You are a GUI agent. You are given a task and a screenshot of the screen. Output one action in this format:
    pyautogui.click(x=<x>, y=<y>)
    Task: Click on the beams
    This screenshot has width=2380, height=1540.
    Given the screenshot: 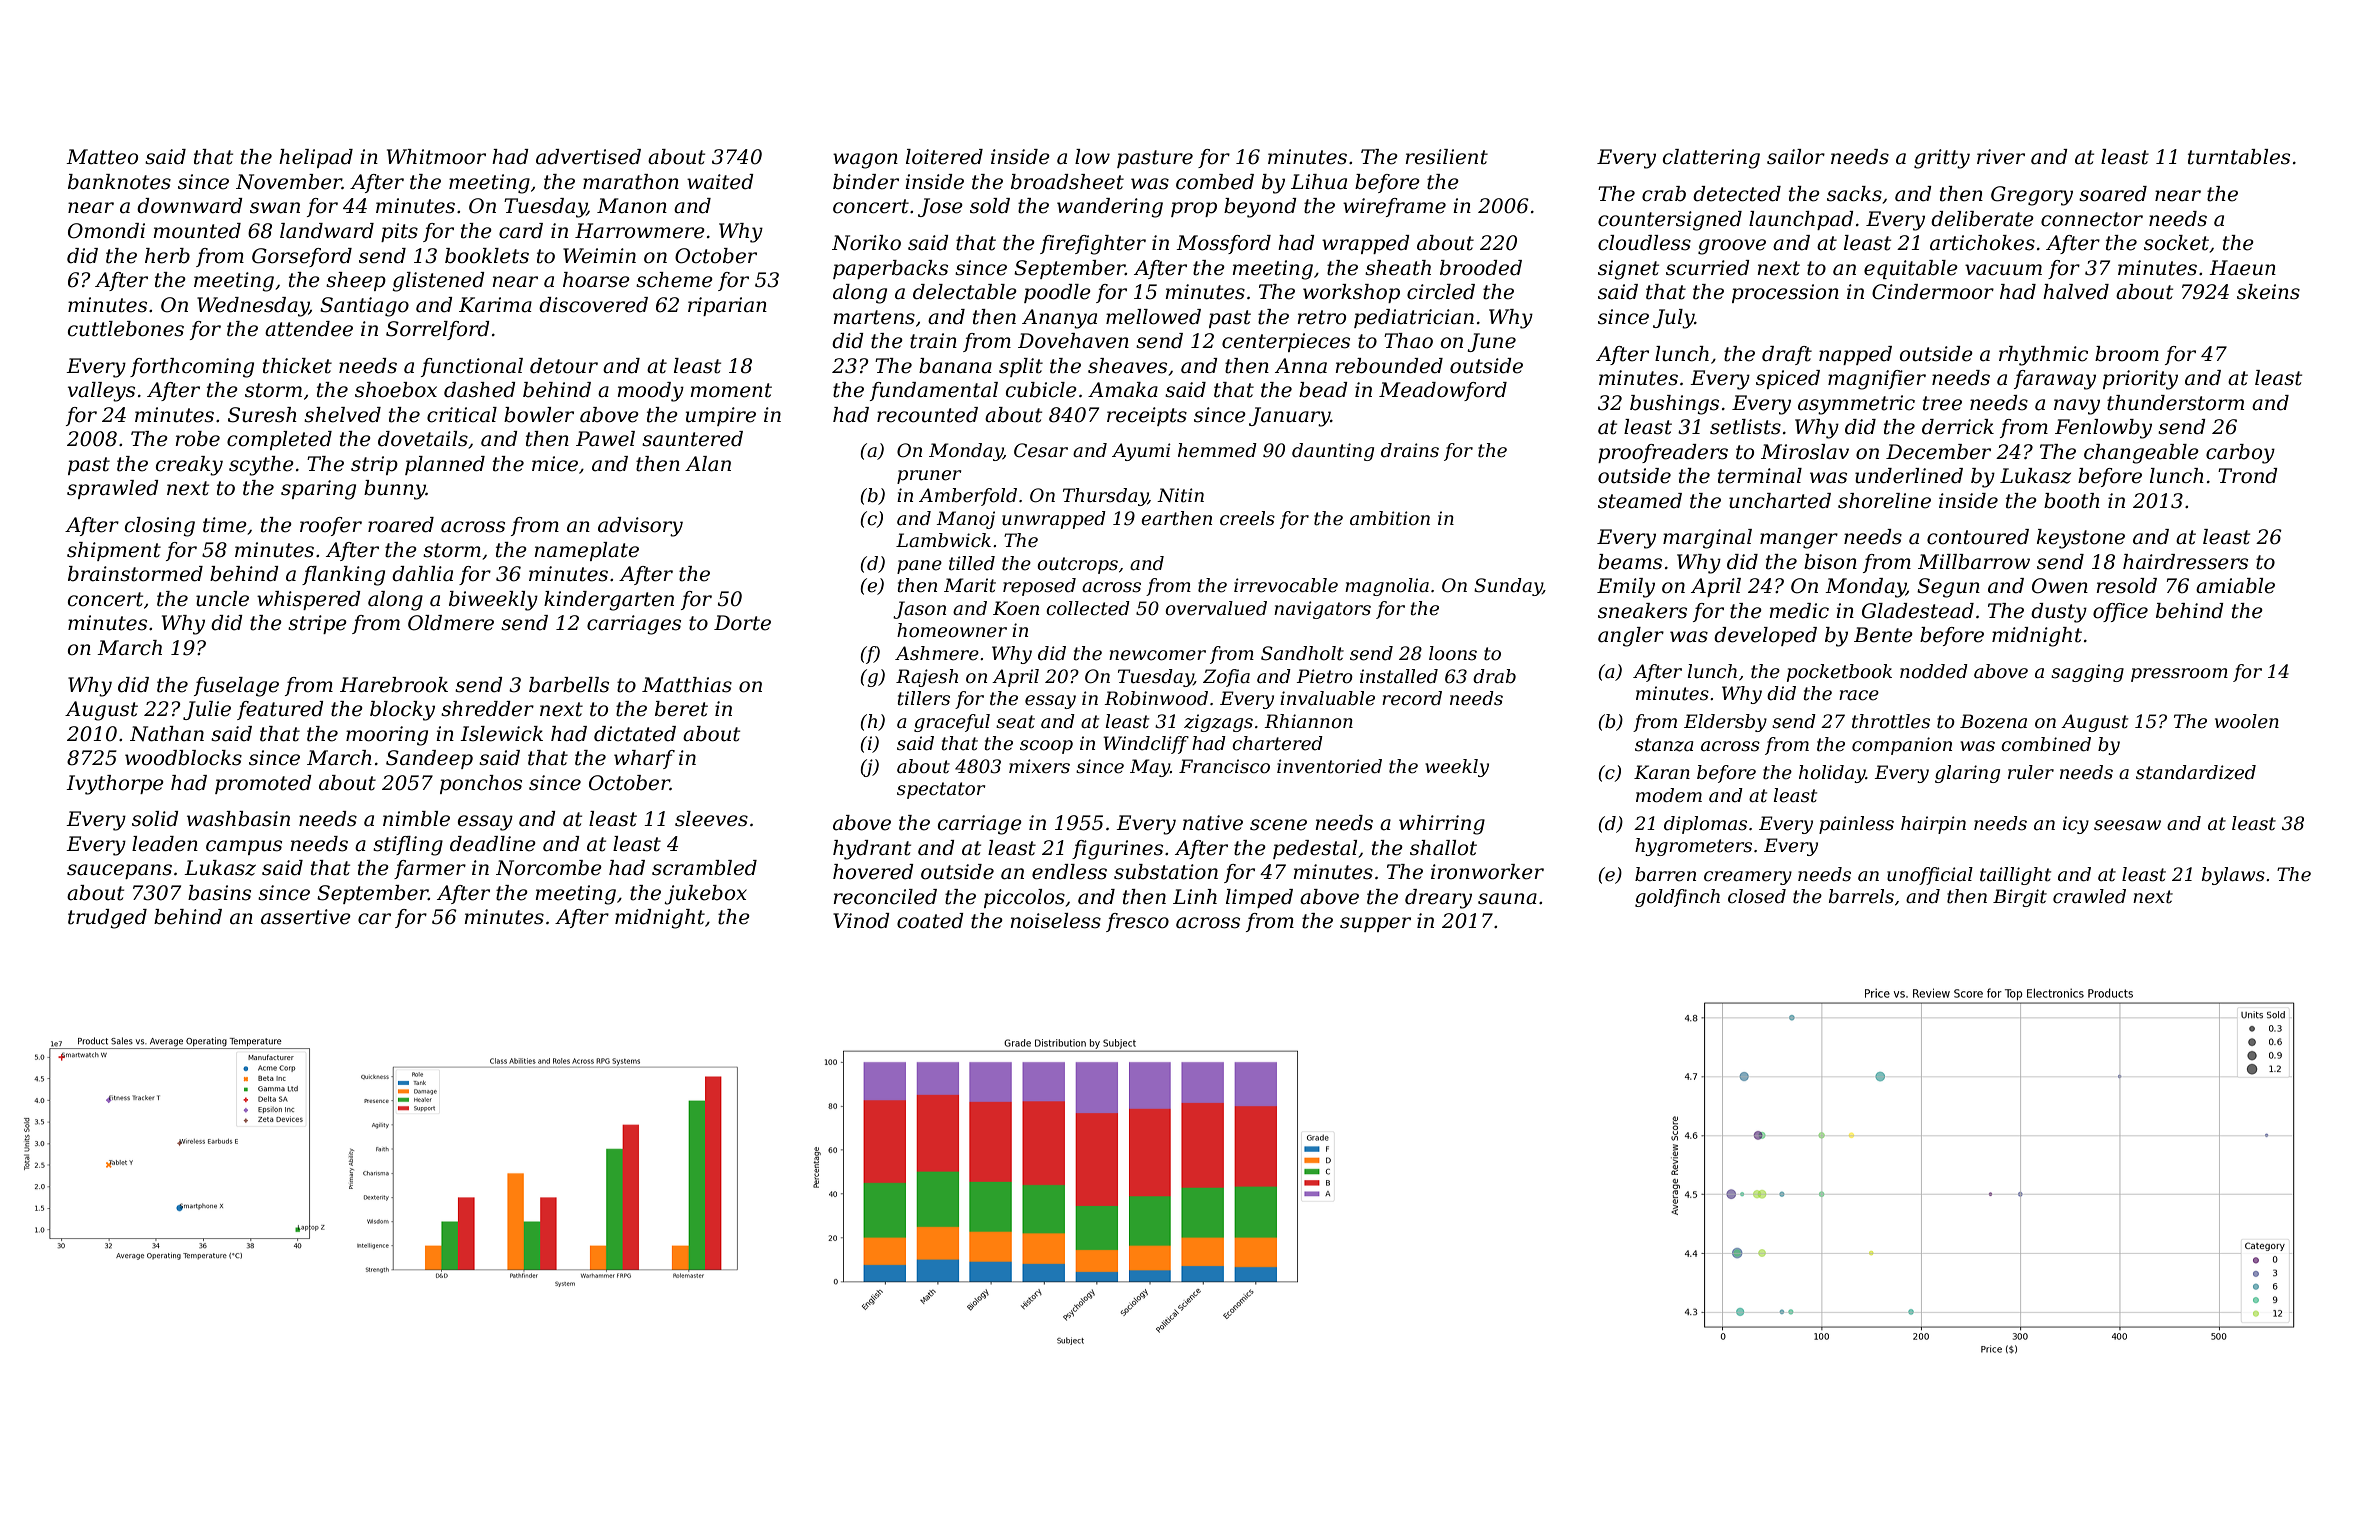 What is the action you would take?
    pyautogui.click(x=1630, y=562)
